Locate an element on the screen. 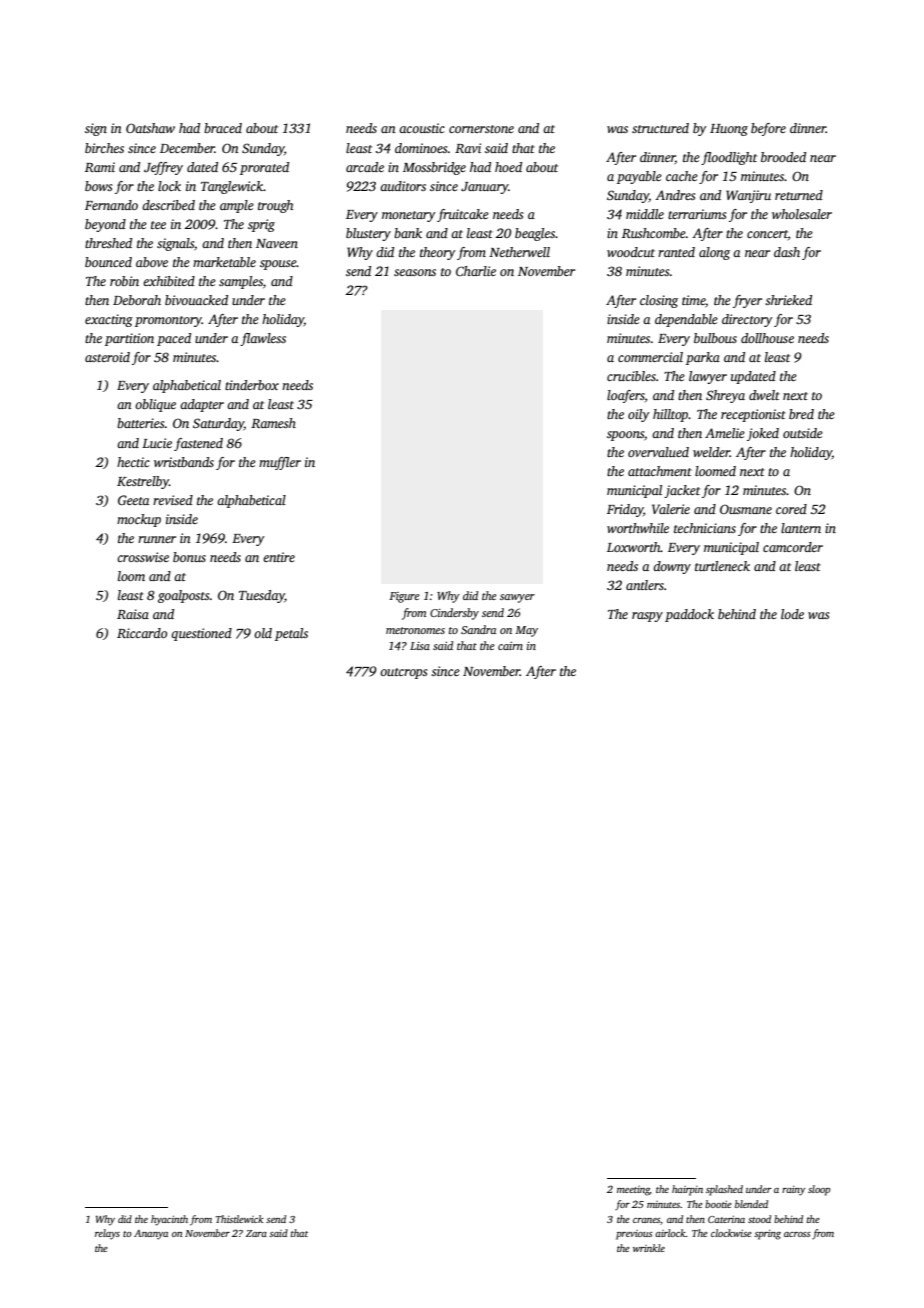  before is located at coordinates (768, 129).
